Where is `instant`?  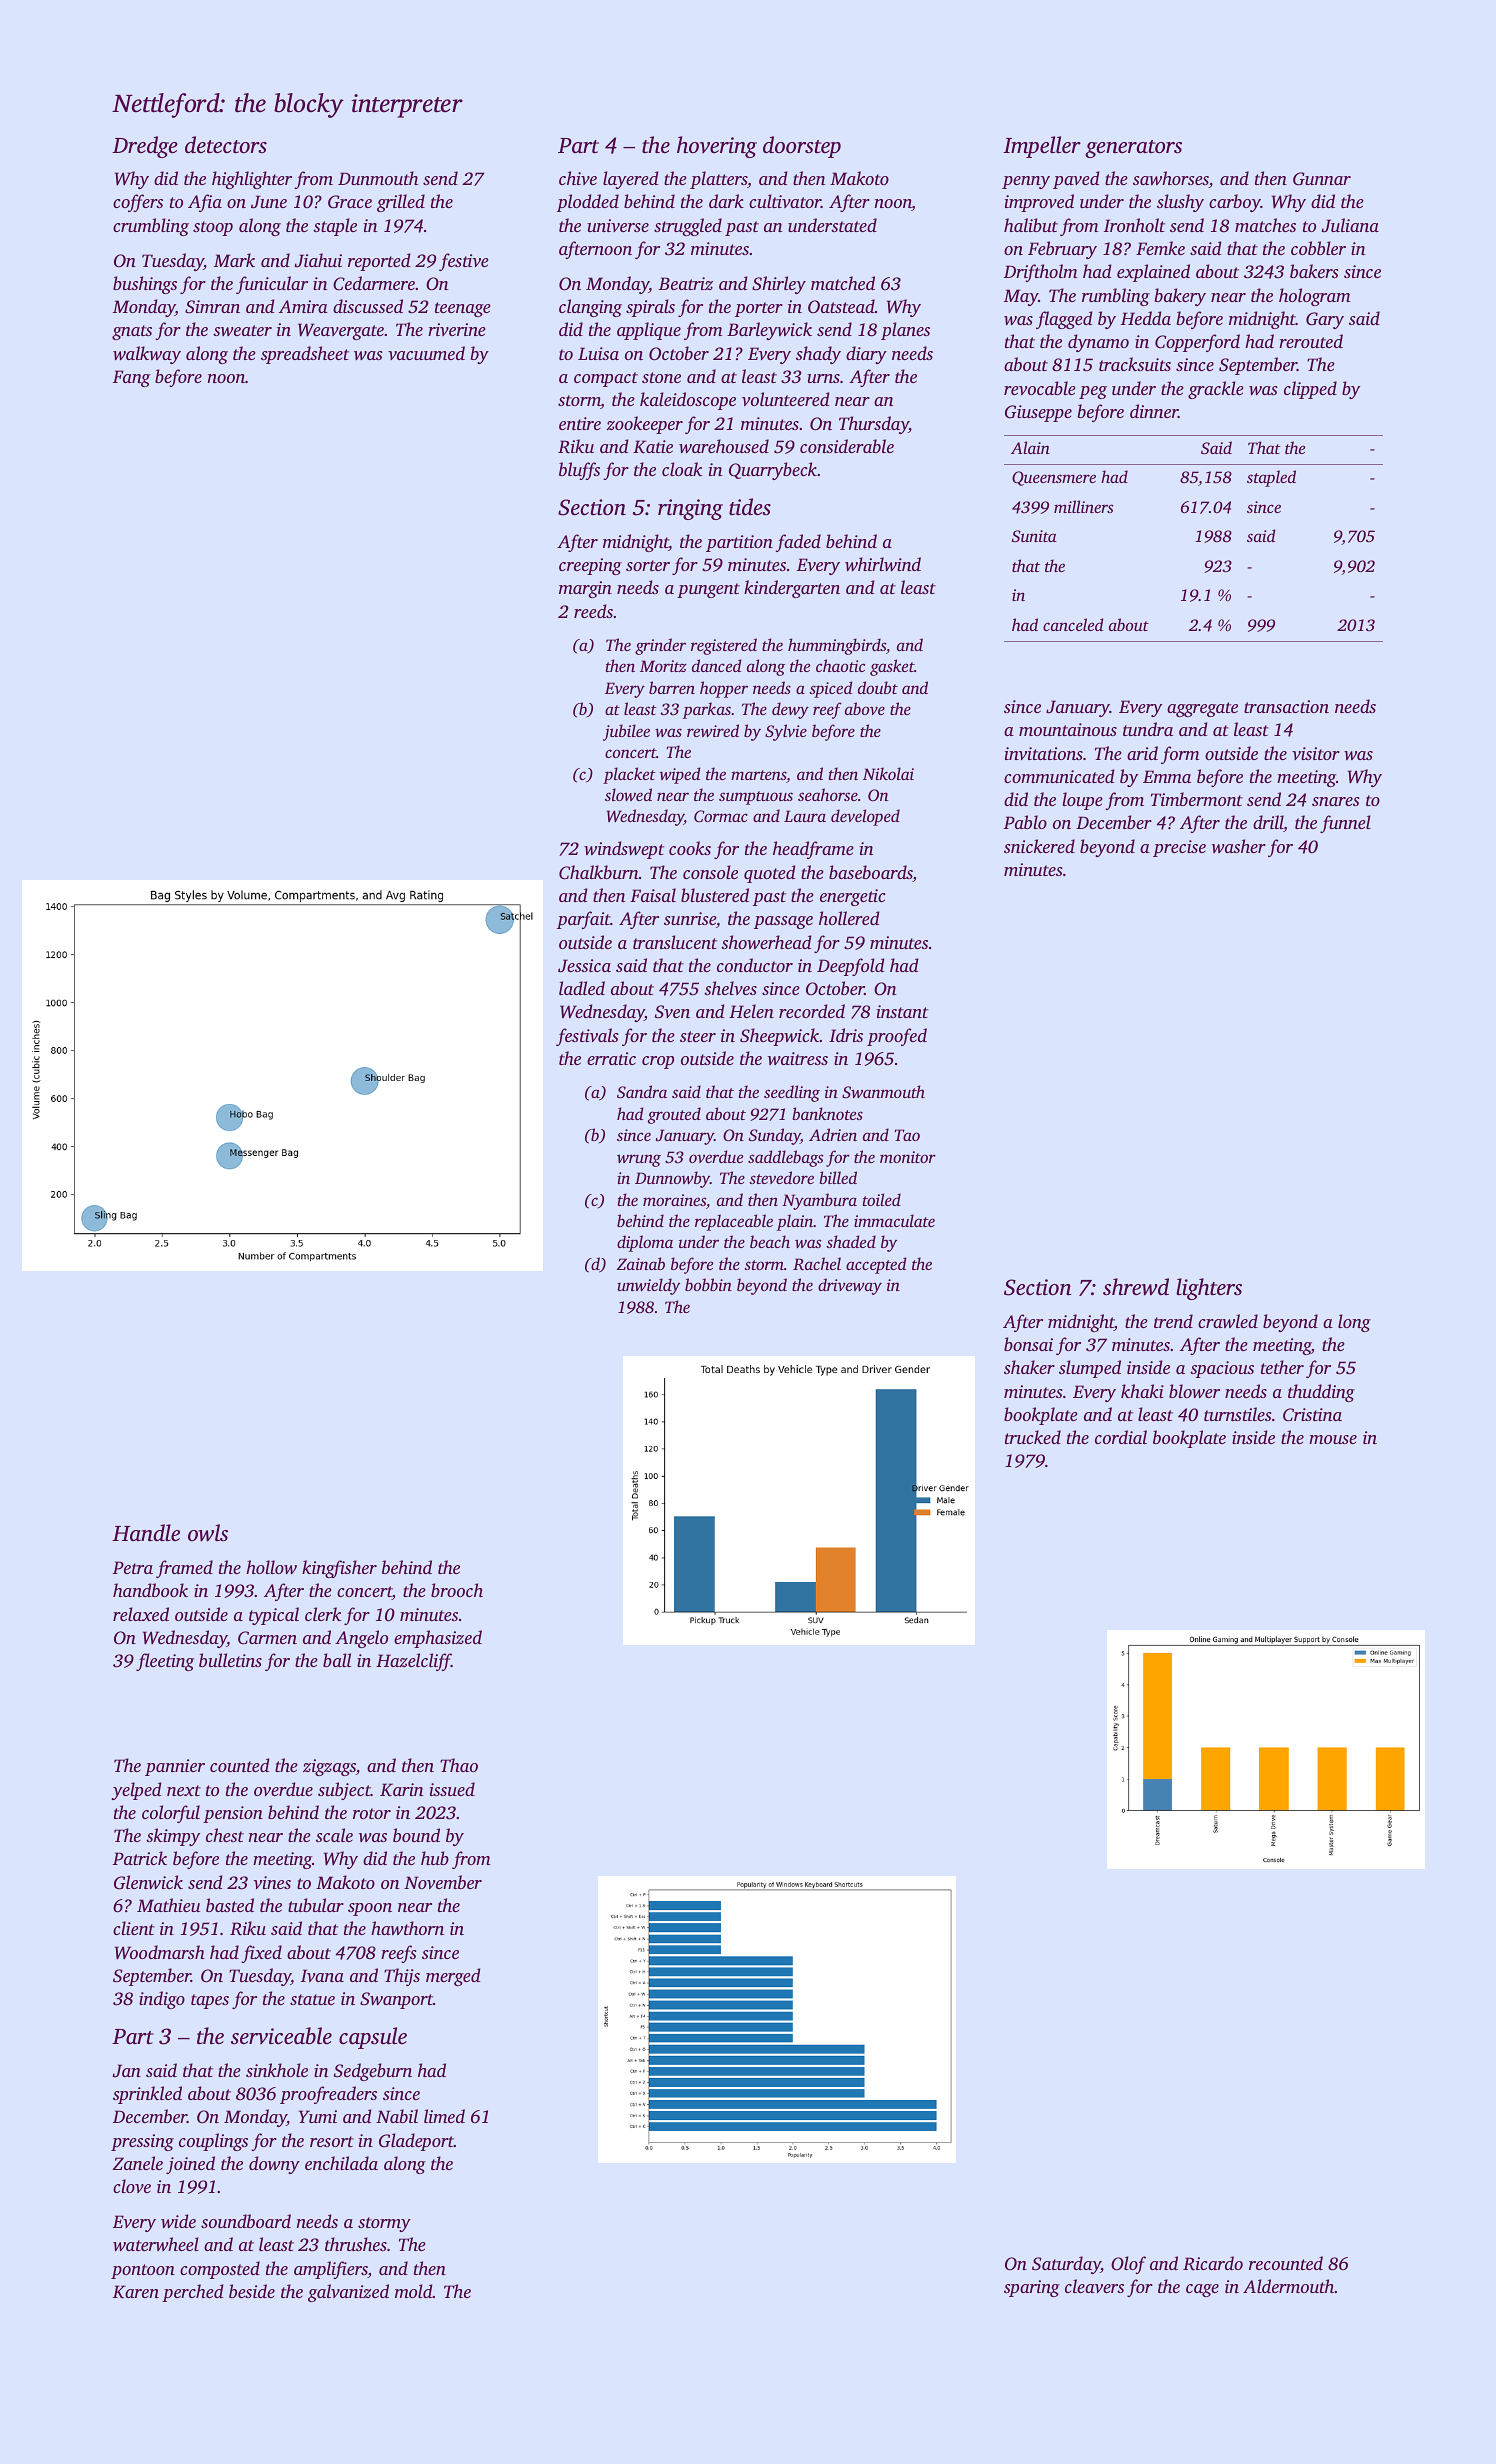 instant is located at coordinates (902, 1011).
